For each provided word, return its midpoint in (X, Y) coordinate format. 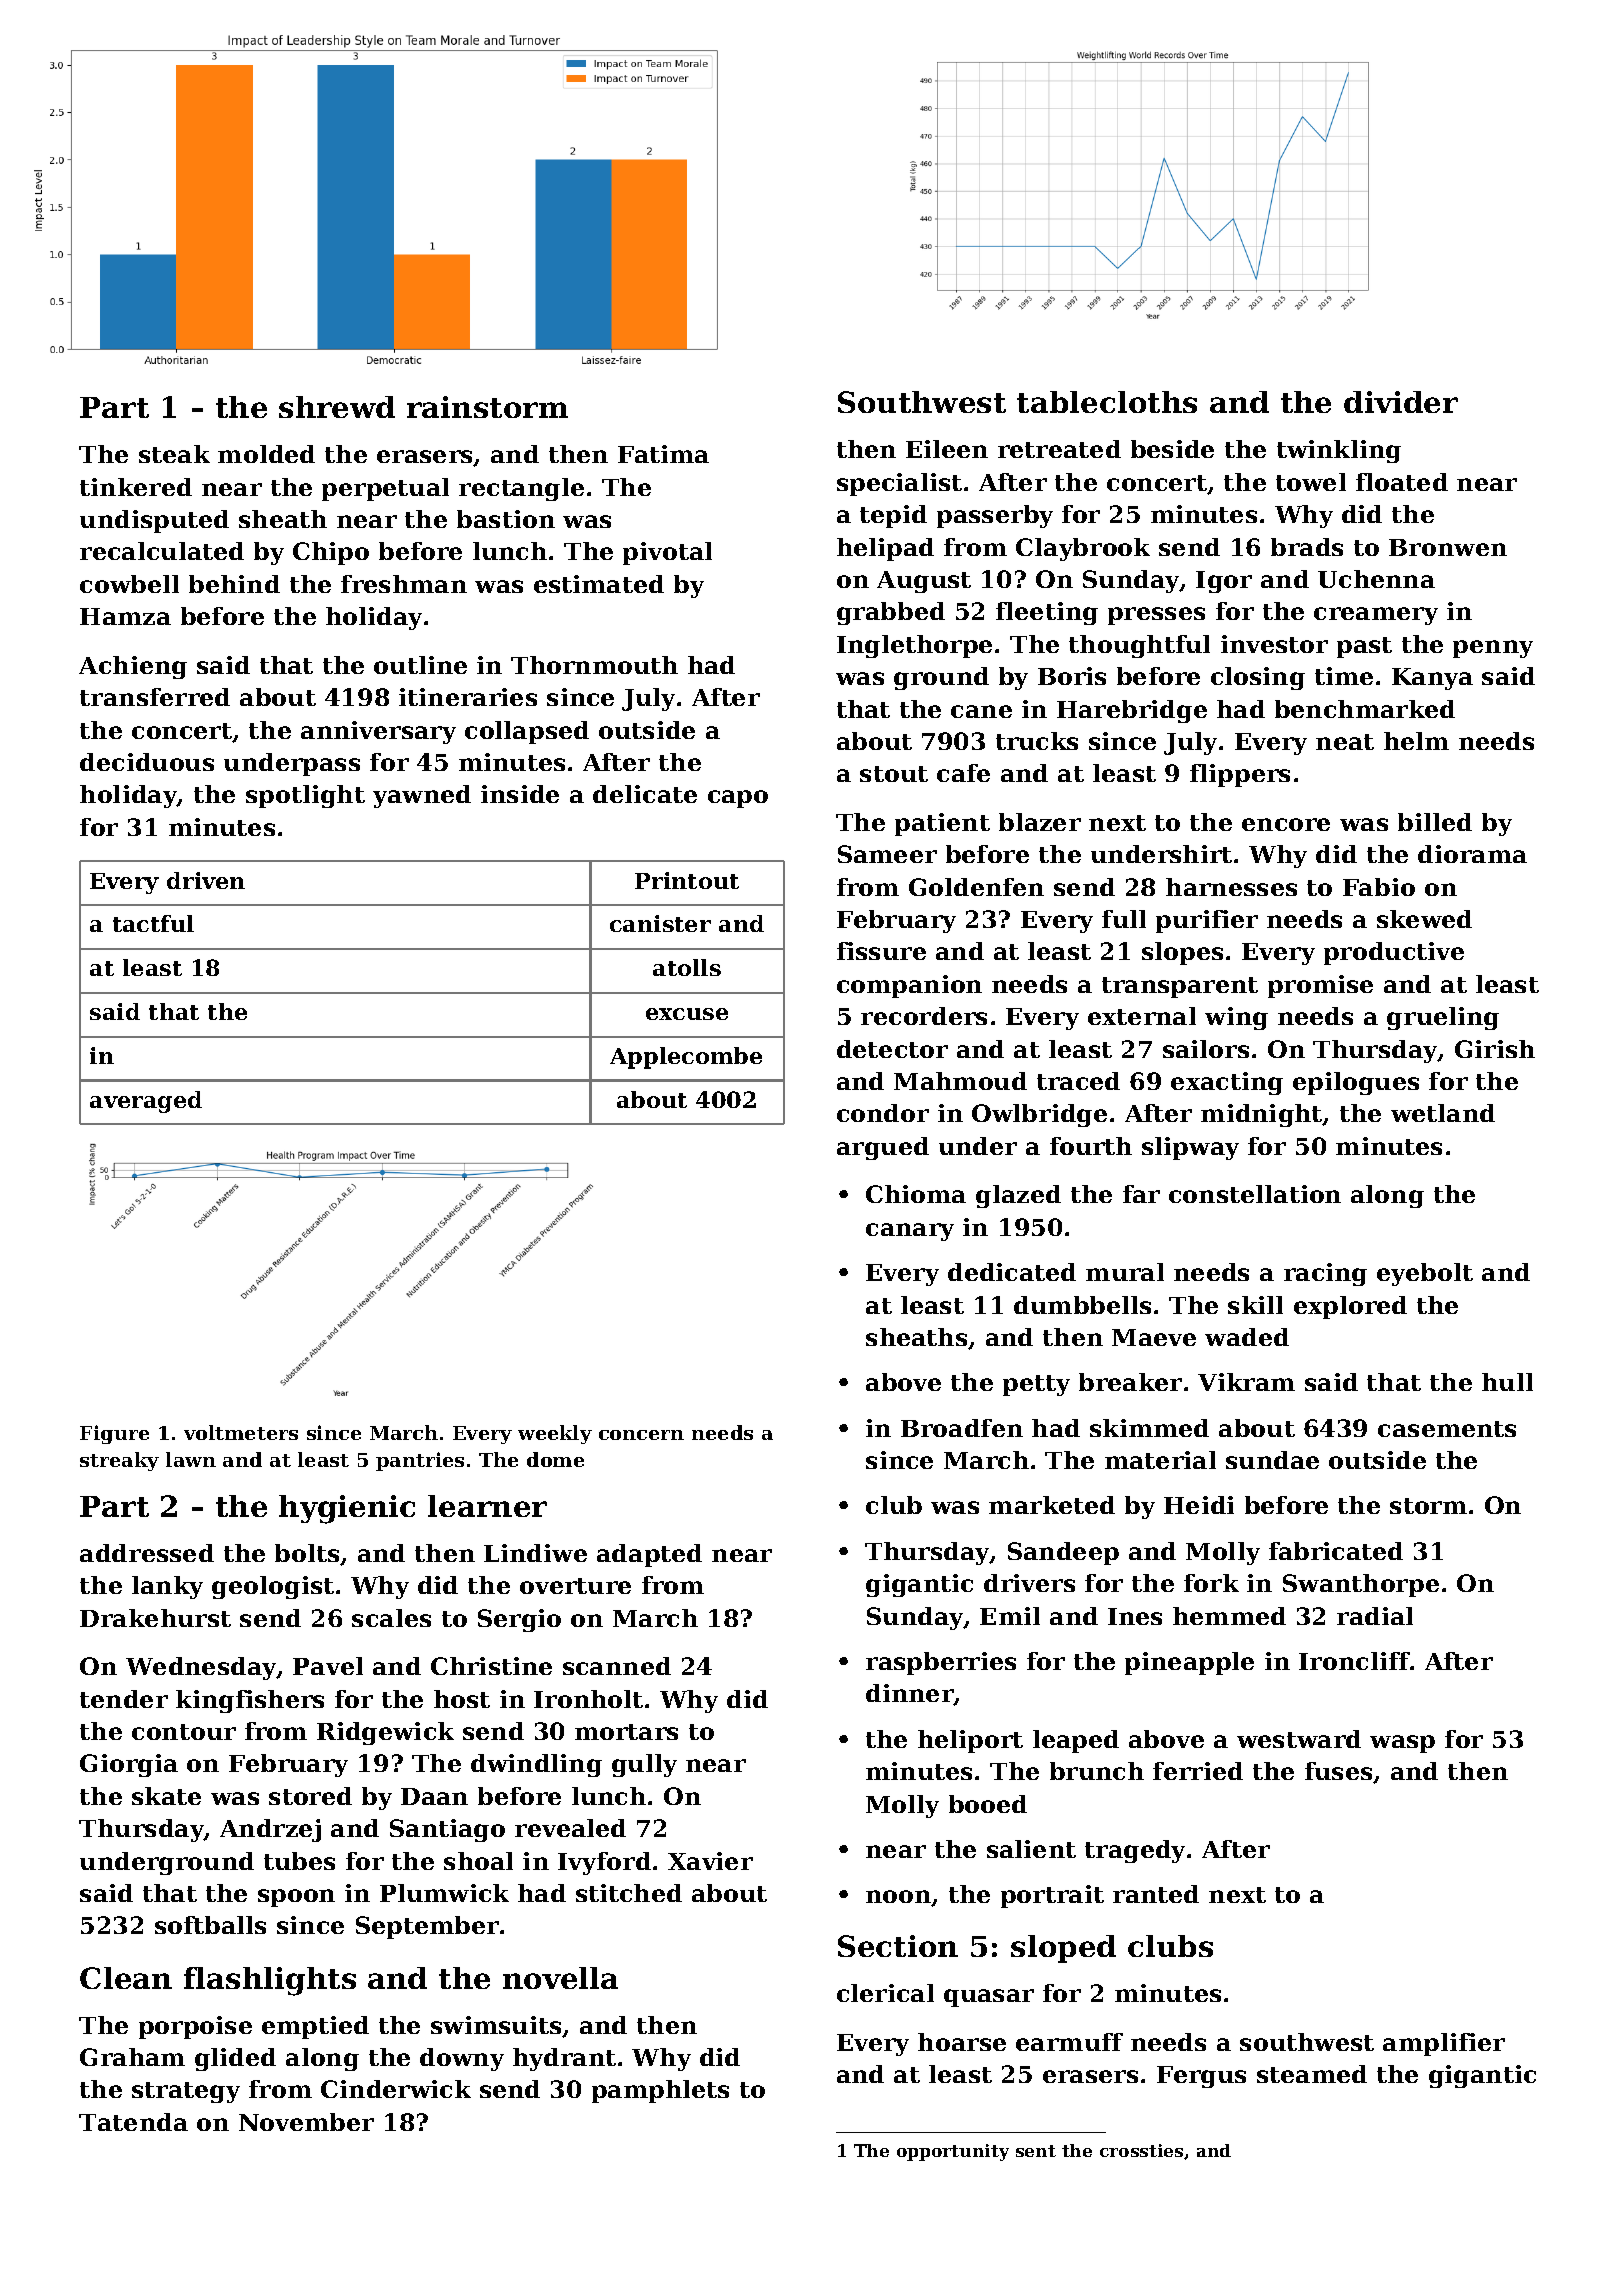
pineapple (1189, 1663)
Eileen (947, 449)
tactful (153, 923)
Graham (132, 2057)
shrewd (337, 407)
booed (988, 1804)
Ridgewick (385, 1733)
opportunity (953, 2152)
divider (1401, 402)
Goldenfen (976, 887)
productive (1394, 953)
